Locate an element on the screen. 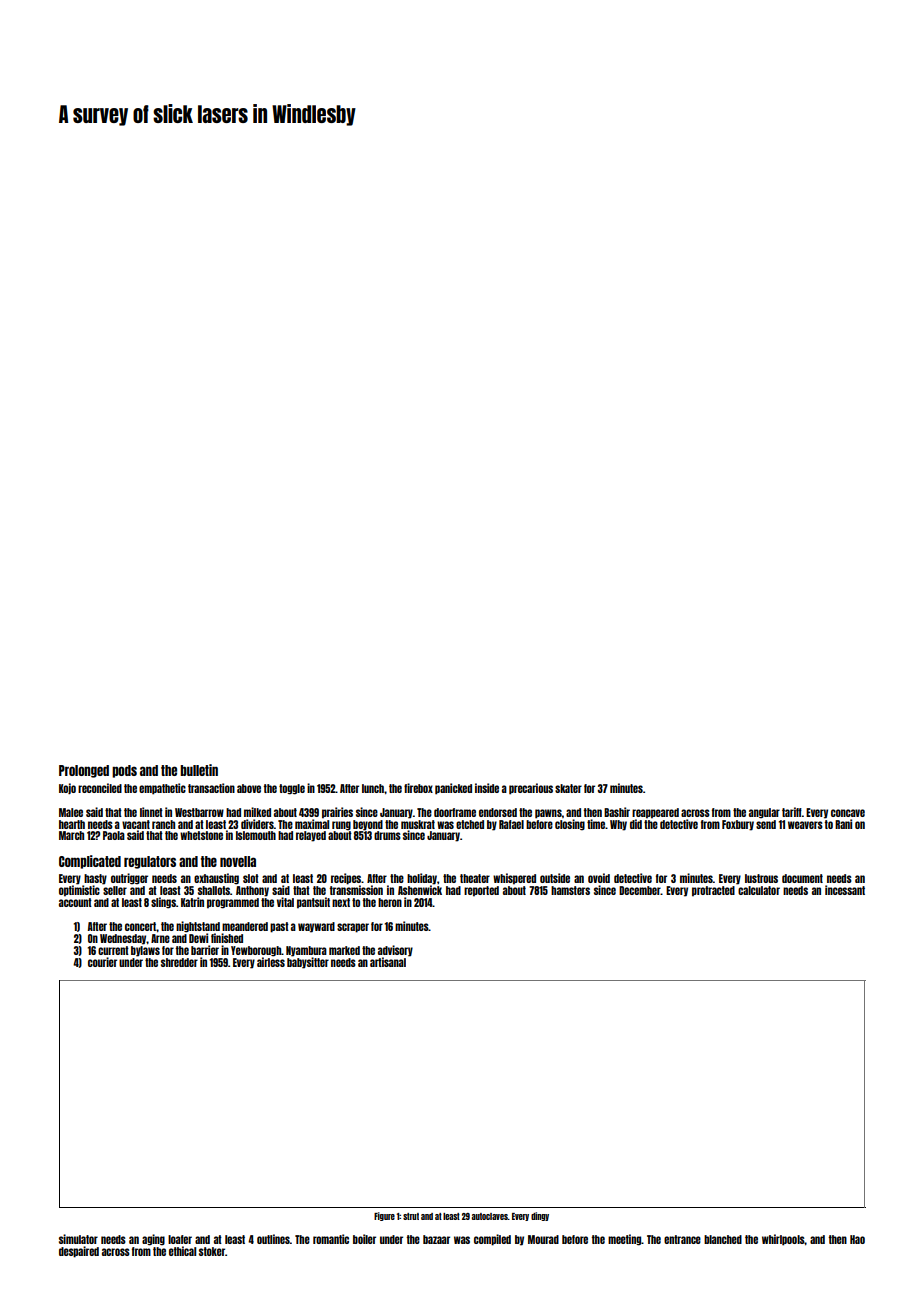 This screenshot has height=1308, width=924. entrance is located at coordinates (682, 1239).
